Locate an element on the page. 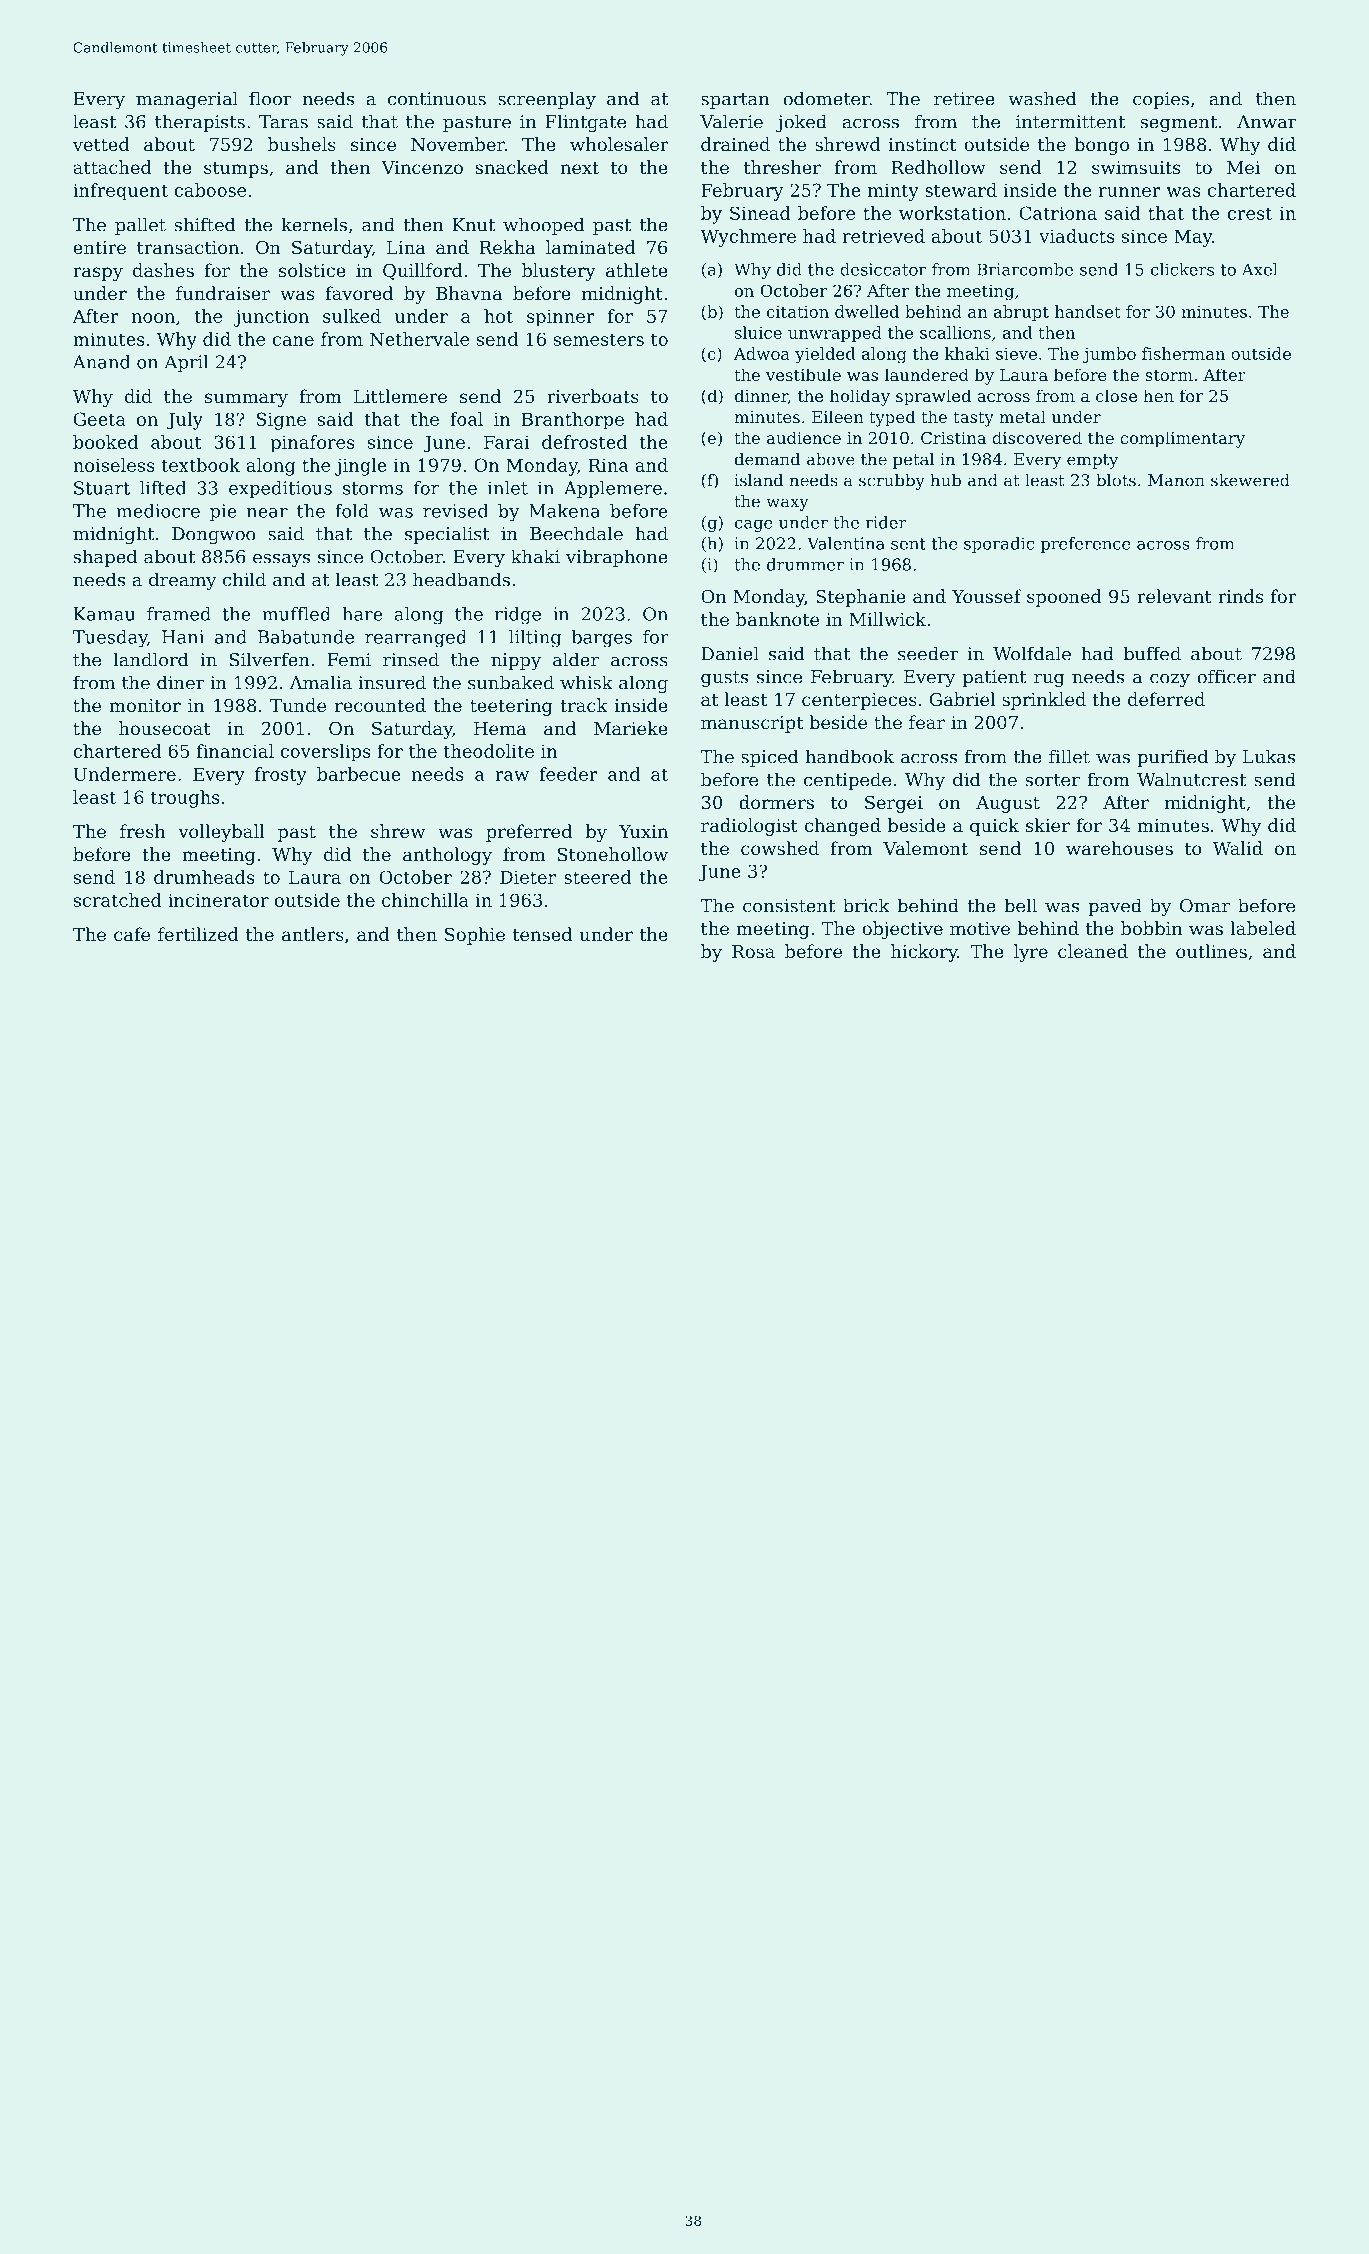 The height and width of the page is (2254, 1369). rider is located at coordinates (886, 522).
